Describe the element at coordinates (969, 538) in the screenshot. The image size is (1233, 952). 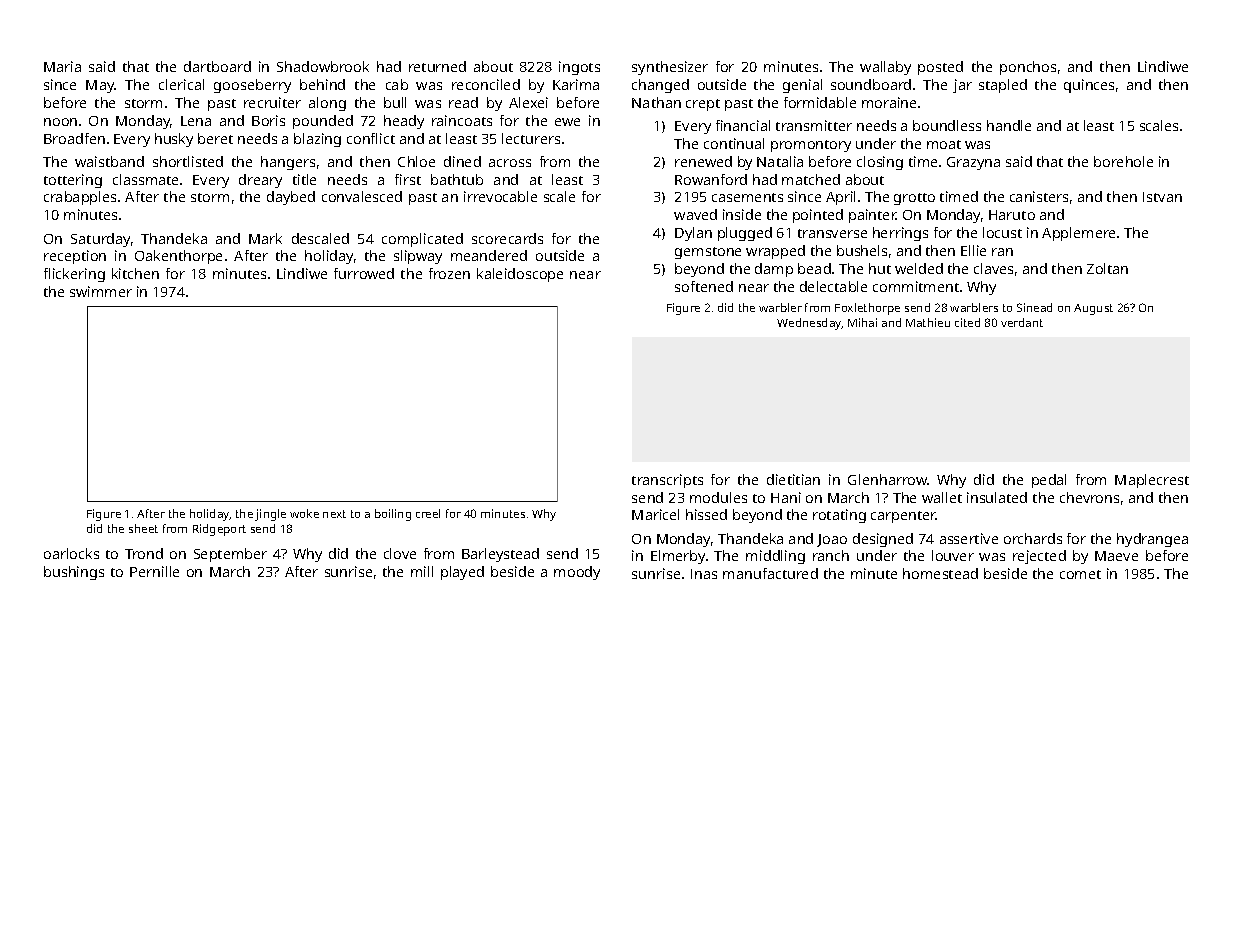
I see `assertive` at that location.
